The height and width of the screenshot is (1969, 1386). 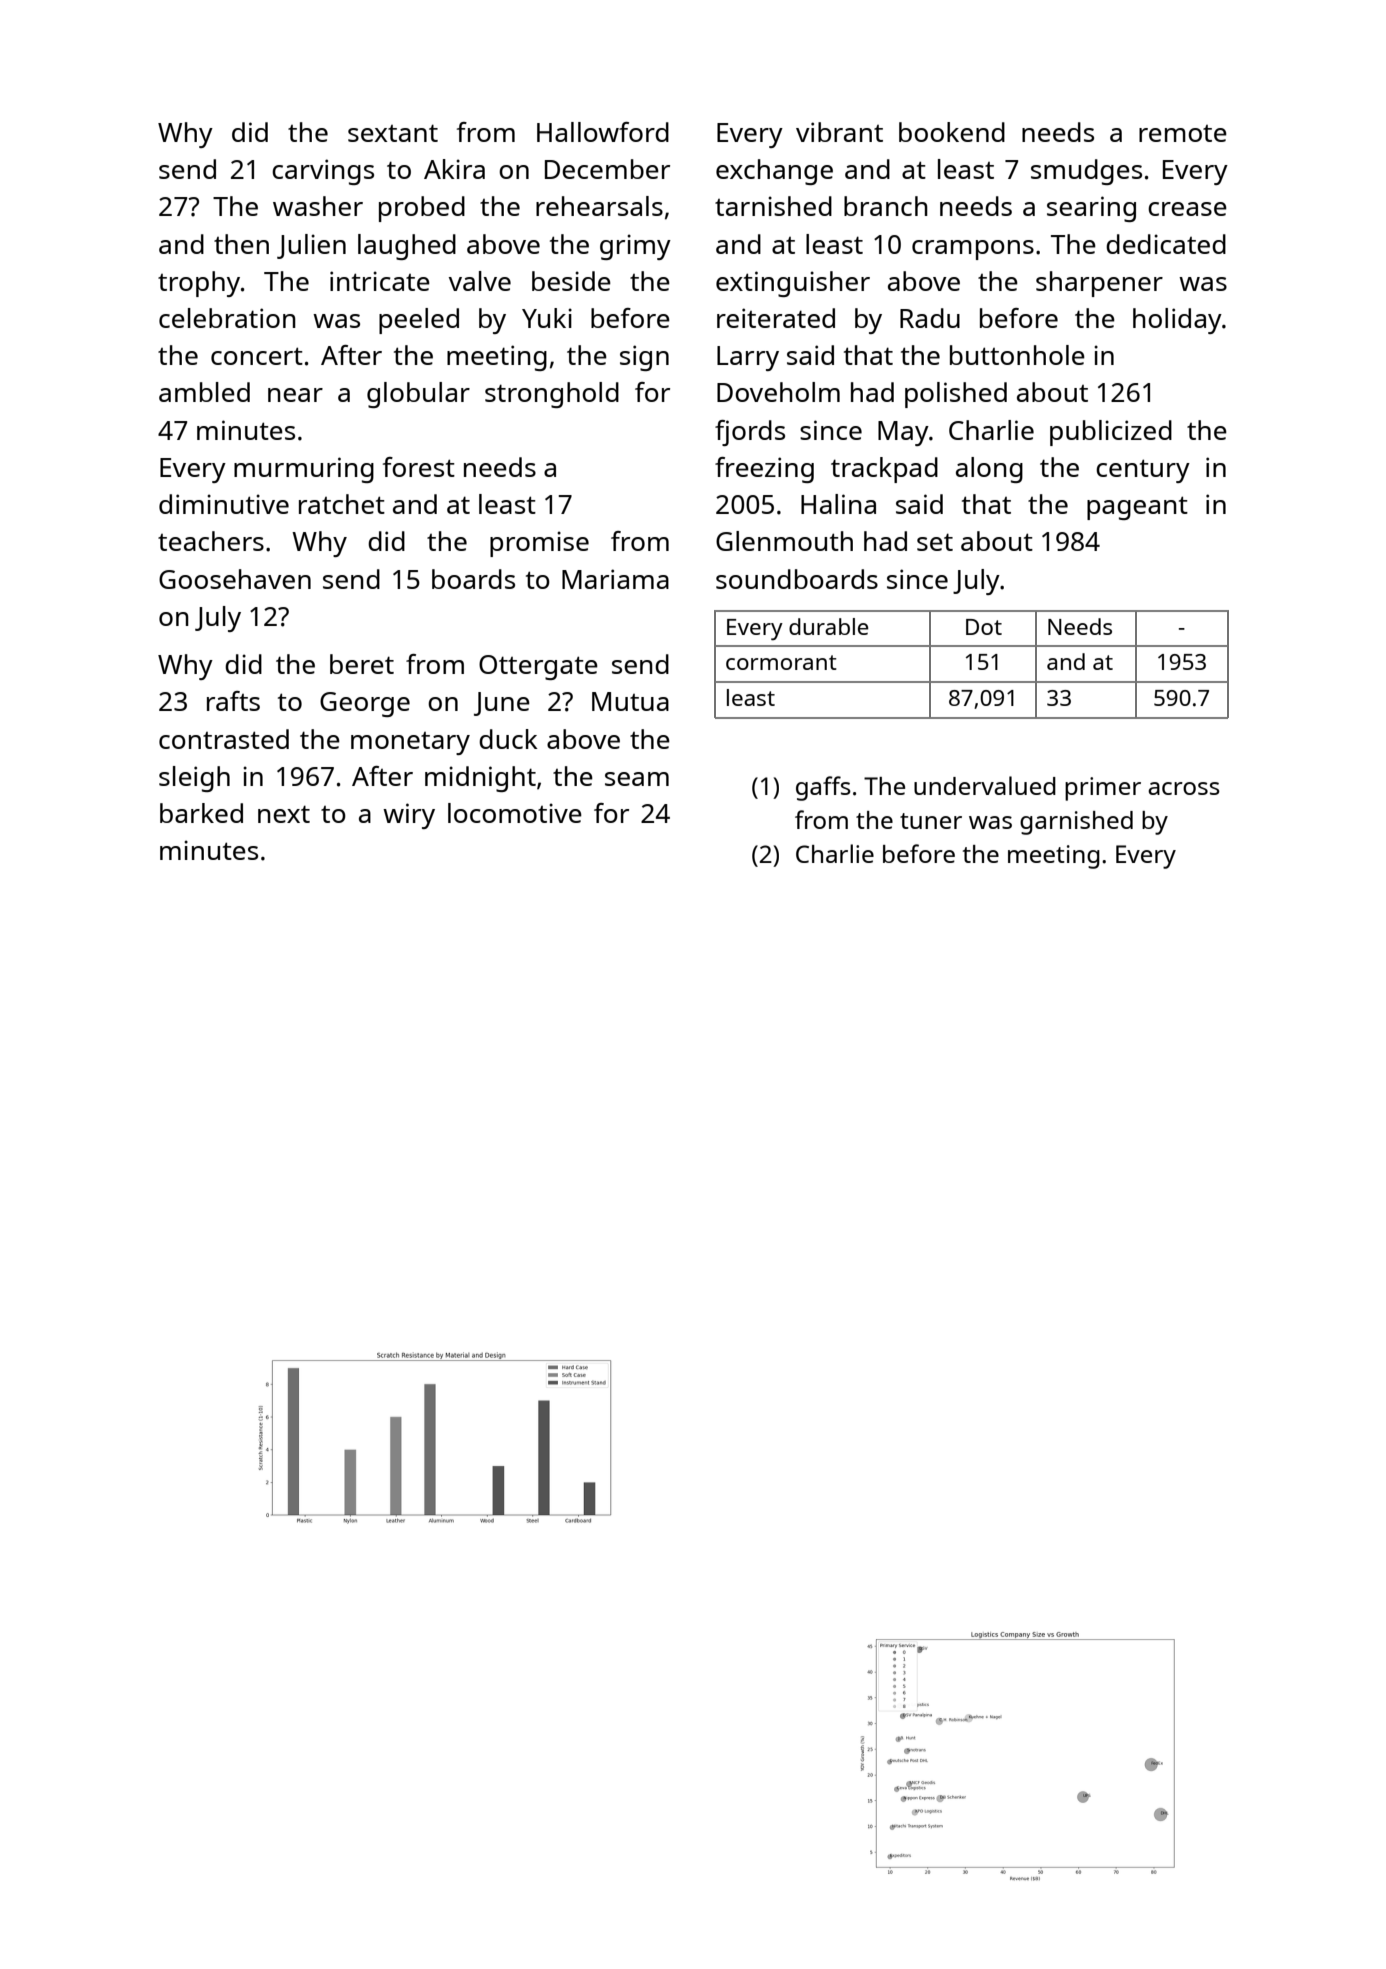 I want to click on crampons, so click(x=973, y=250).
